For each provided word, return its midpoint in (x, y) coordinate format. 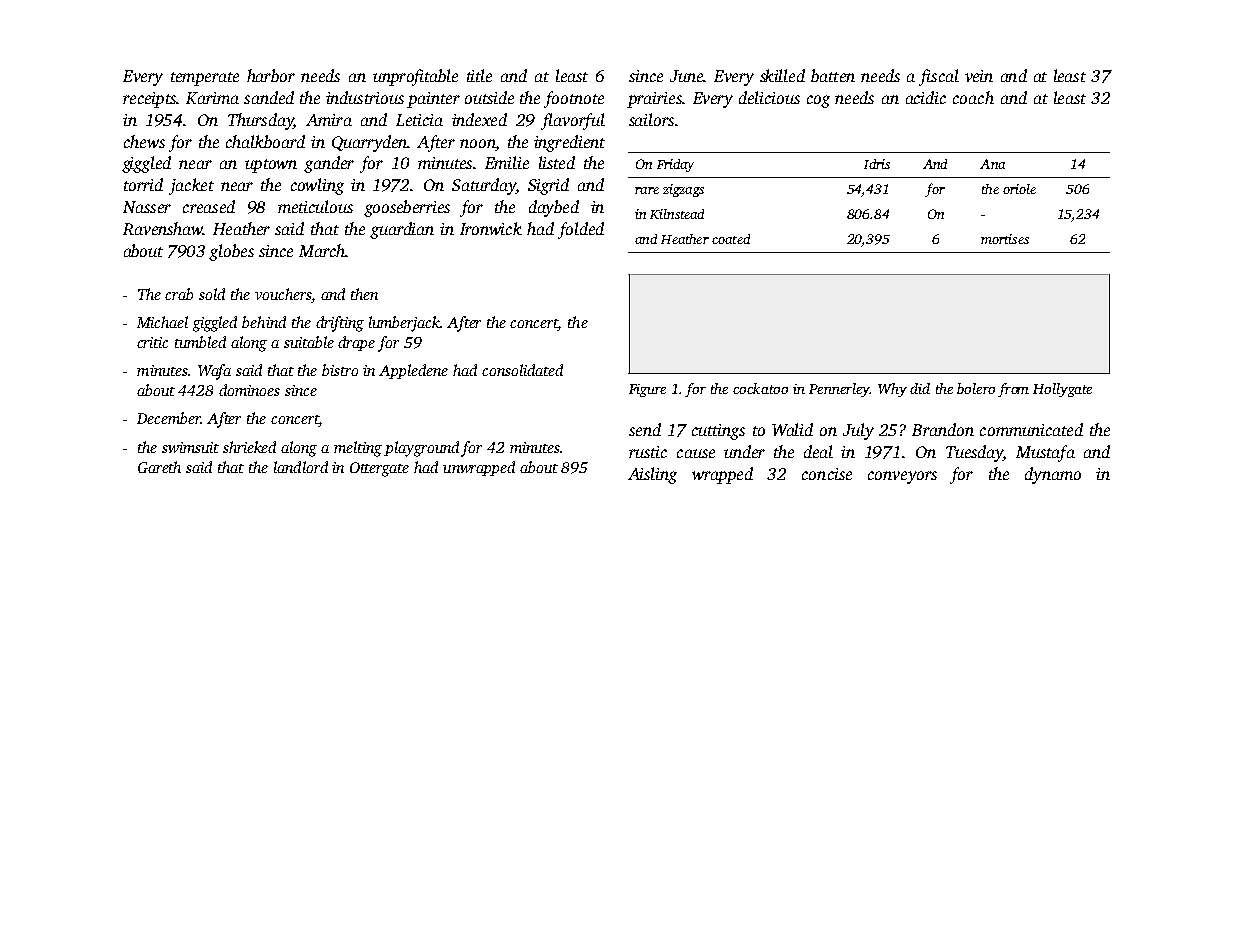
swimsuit (190, 447)
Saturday (484, 186)
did (920, 388)
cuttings (718, 432)
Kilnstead (677, 214)
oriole (1019, 189)
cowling (317, 186)
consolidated (522, 370)
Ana (992, 164)
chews (144, 141)
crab (179, 294)
